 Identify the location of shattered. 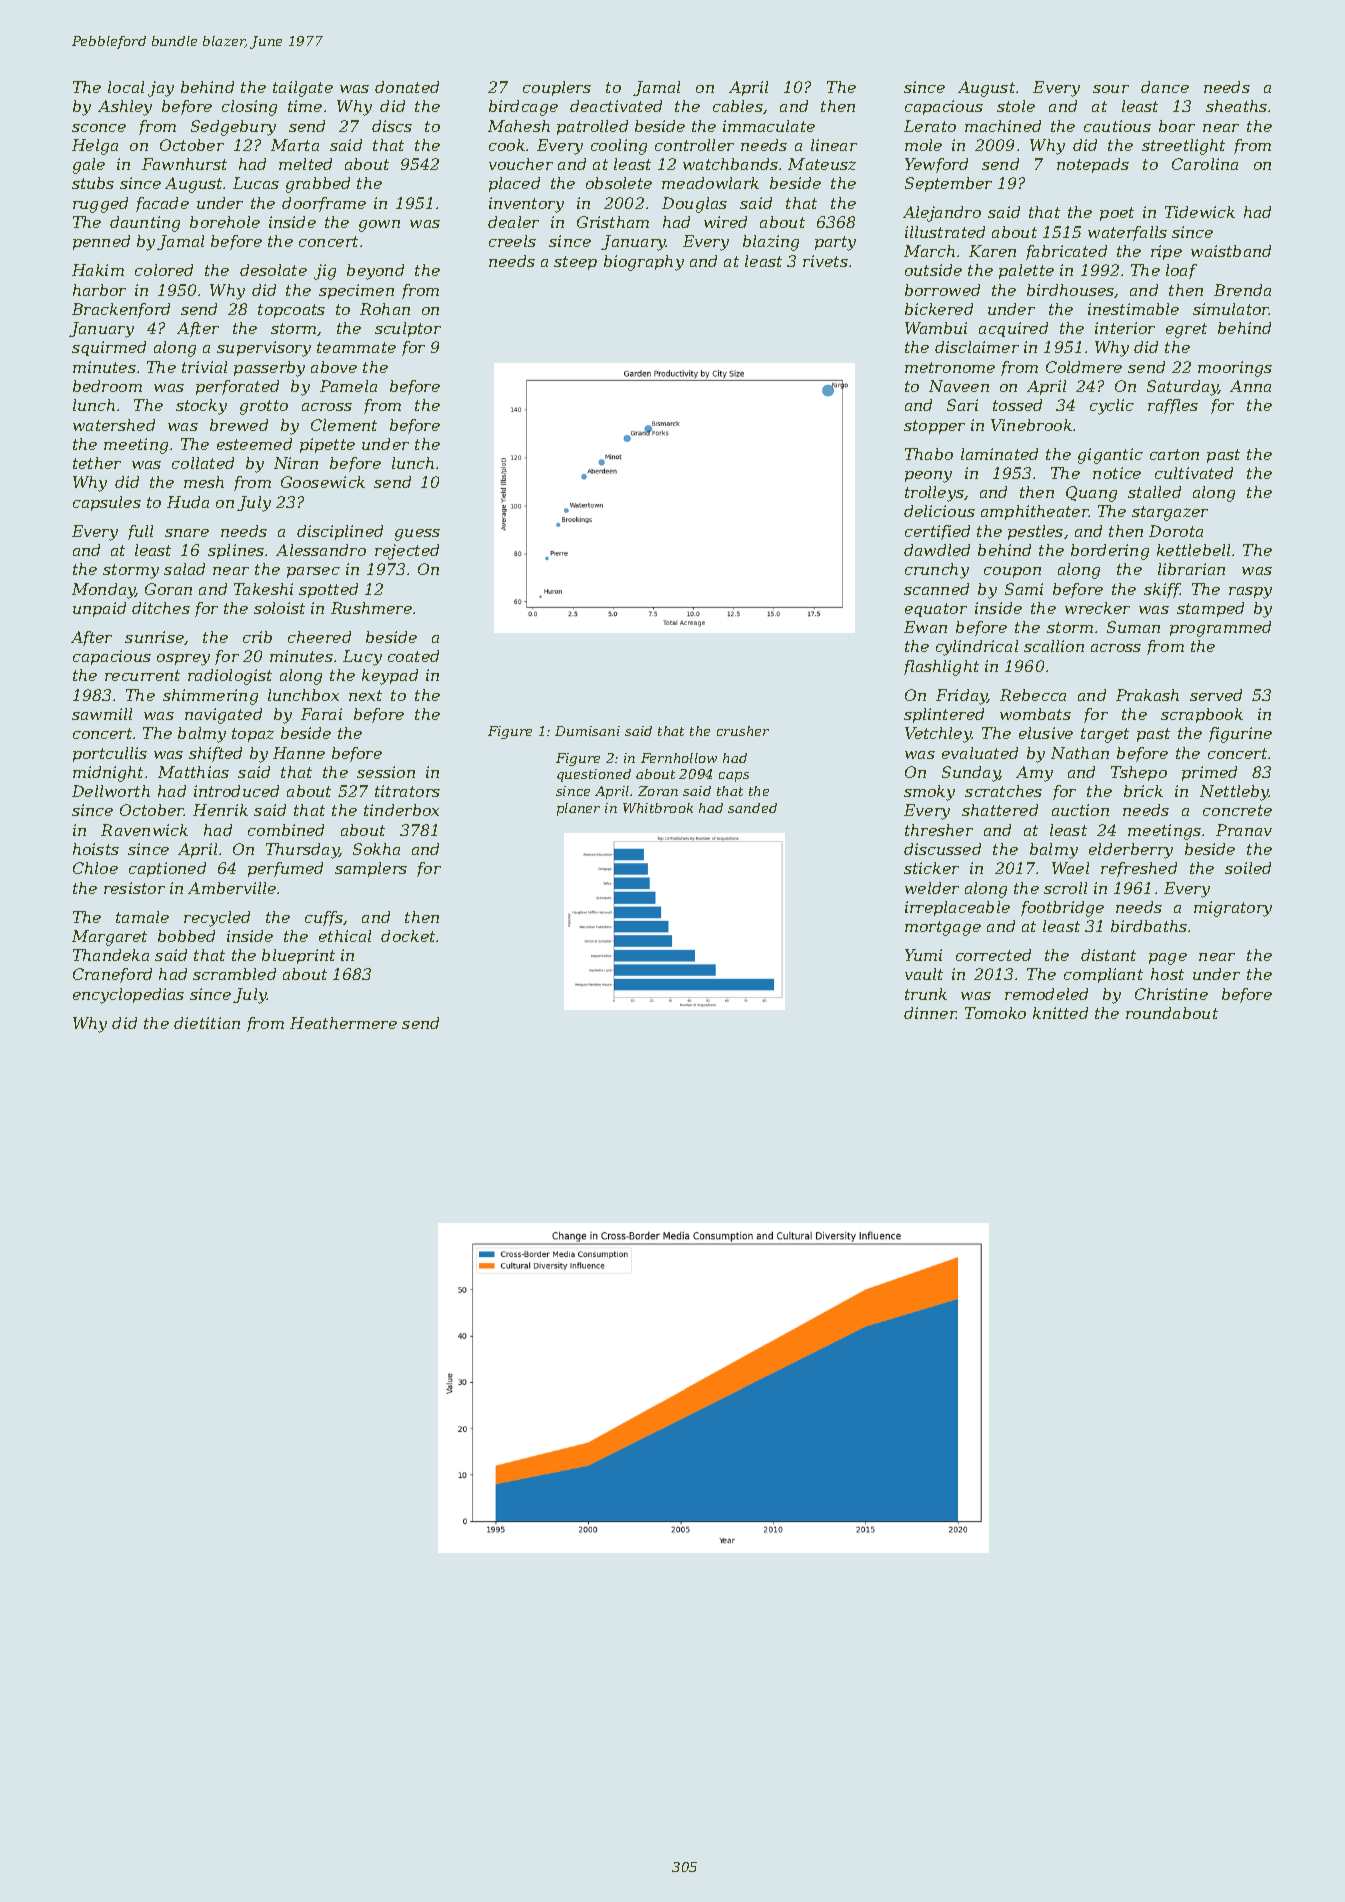
(1000, 810).
